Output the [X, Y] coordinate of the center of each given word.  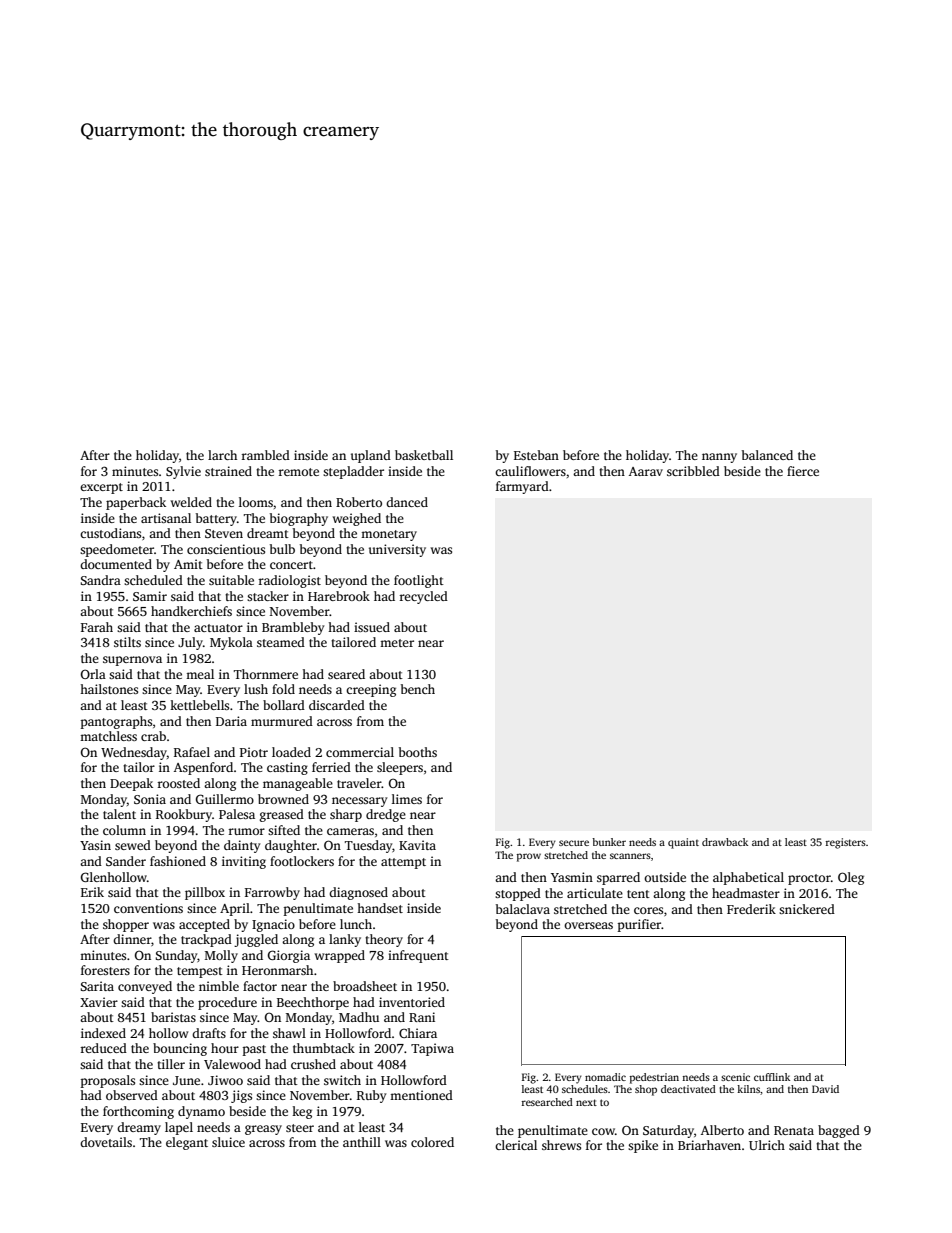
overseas [588, 925]
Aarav [646, 471]
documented [116, 564]
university [397, 550]
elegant [187, 1143]
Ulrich [767, 1145]
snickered [807, 909]
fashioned [178, 861]
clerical [516, 1145]
